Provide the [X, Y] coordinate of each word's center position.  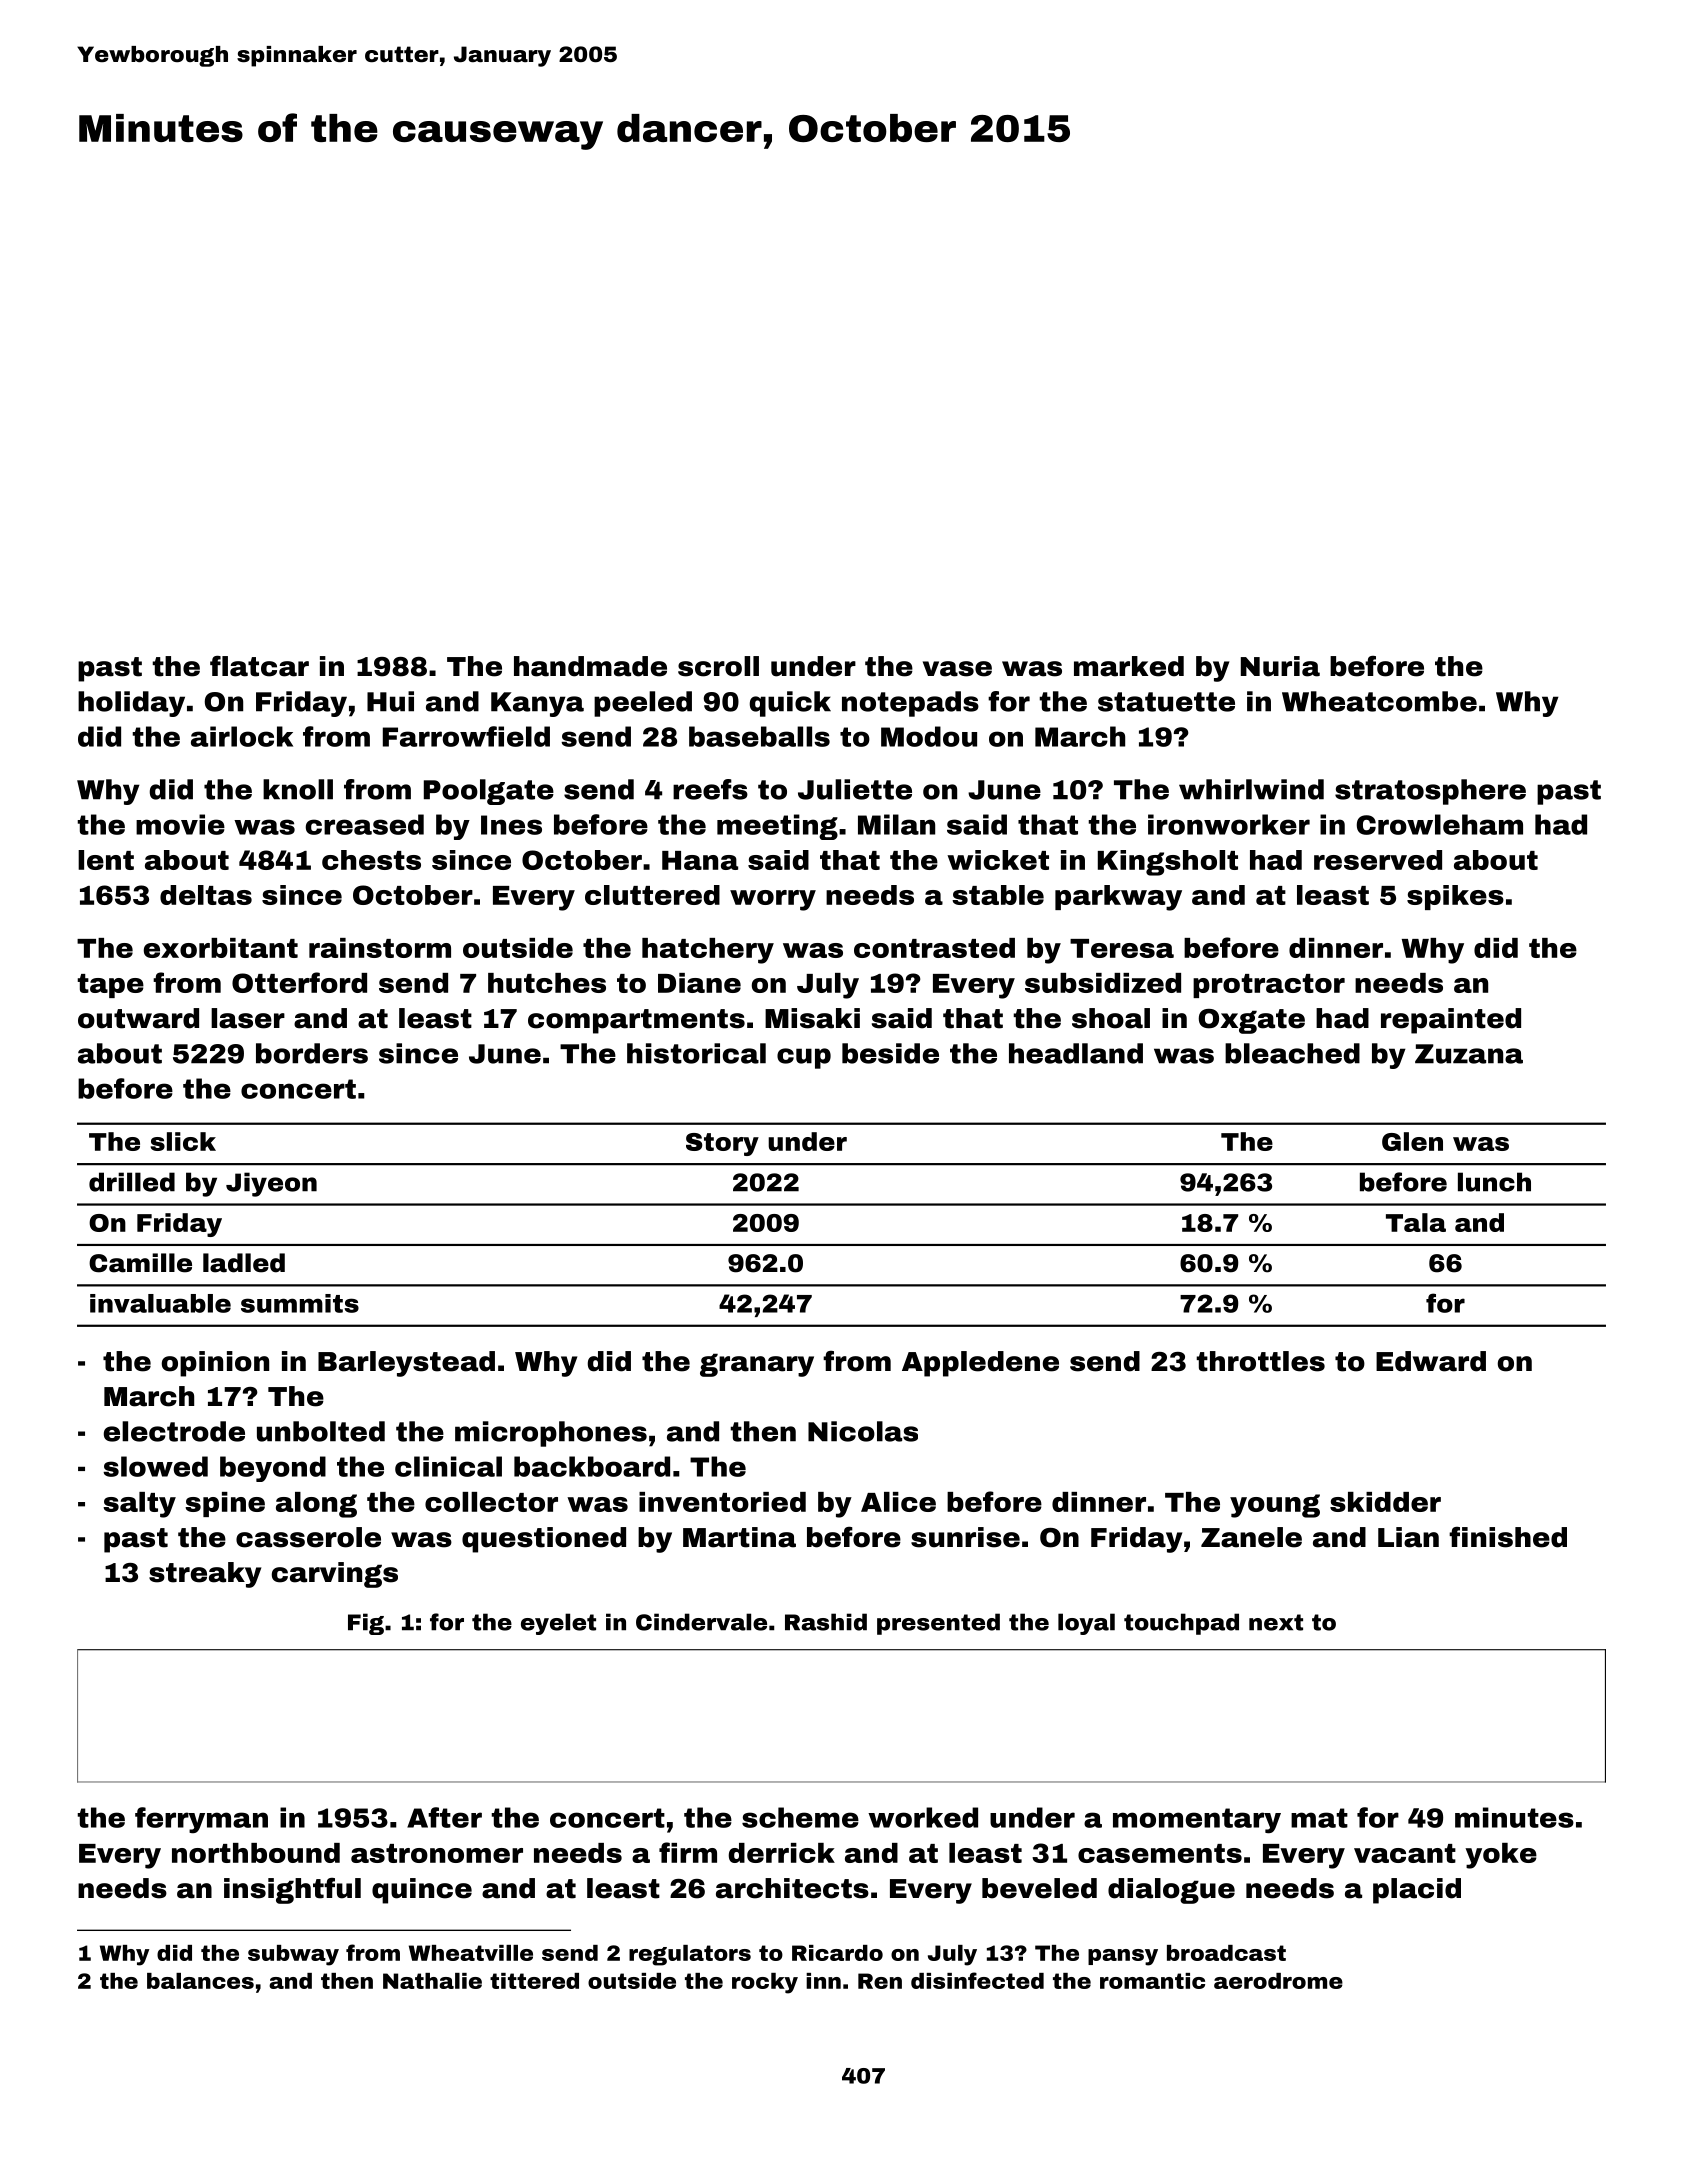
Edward [1431, 1361]
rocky [765, 1983]
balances [200, 1981]
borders [312, 1053]
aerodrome [1278, 1981]
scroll [718, 666]
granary [757, 1365]
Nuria [1280, 666]
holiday [131, 704]
